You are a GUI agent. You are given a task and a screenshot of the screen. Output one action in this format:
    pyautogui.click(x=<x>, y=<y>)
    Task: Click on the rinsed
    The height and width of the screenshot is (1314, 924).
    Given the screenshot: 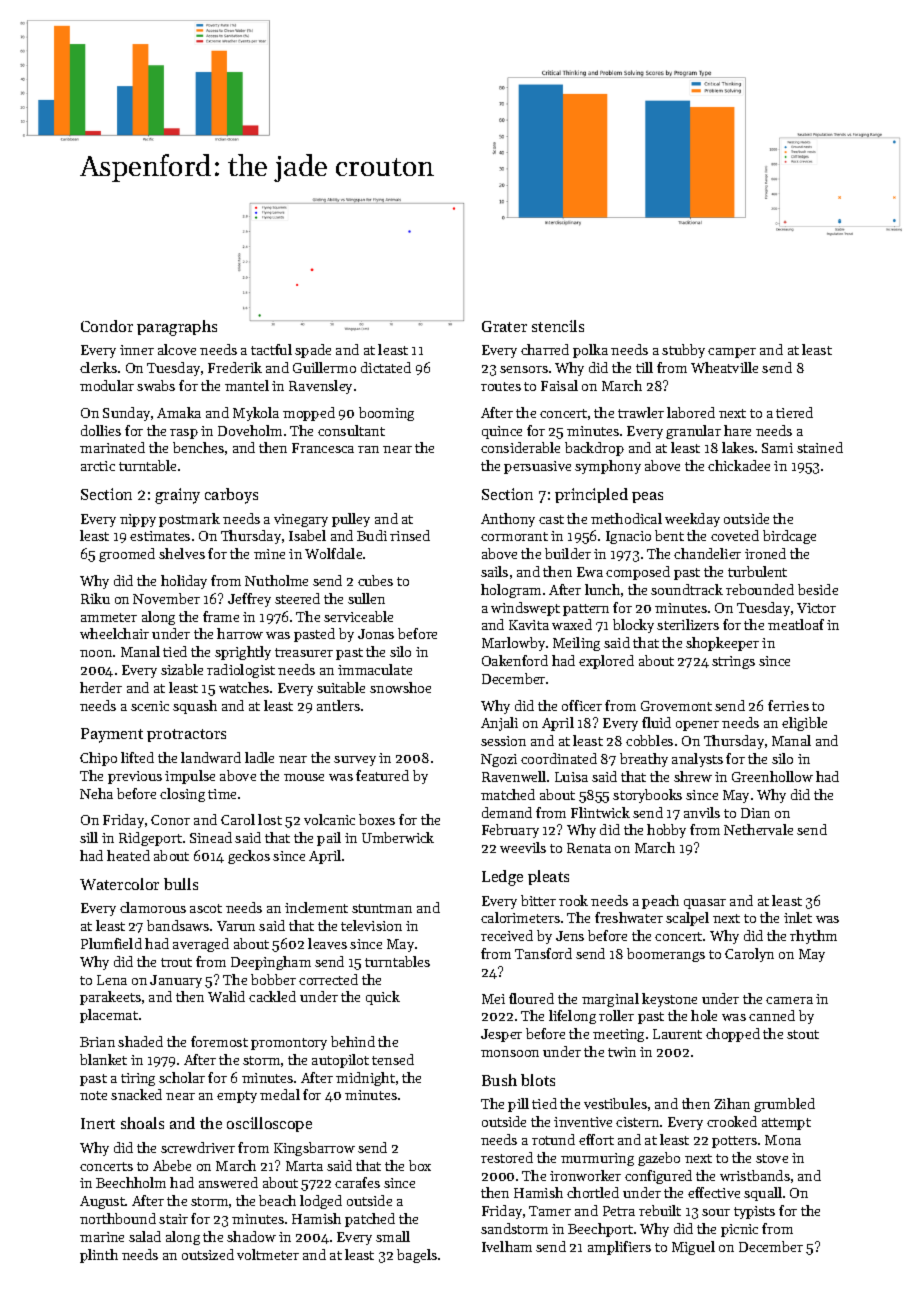 What is the action you would take?
    pyautogui.click(x=410, y=535)
